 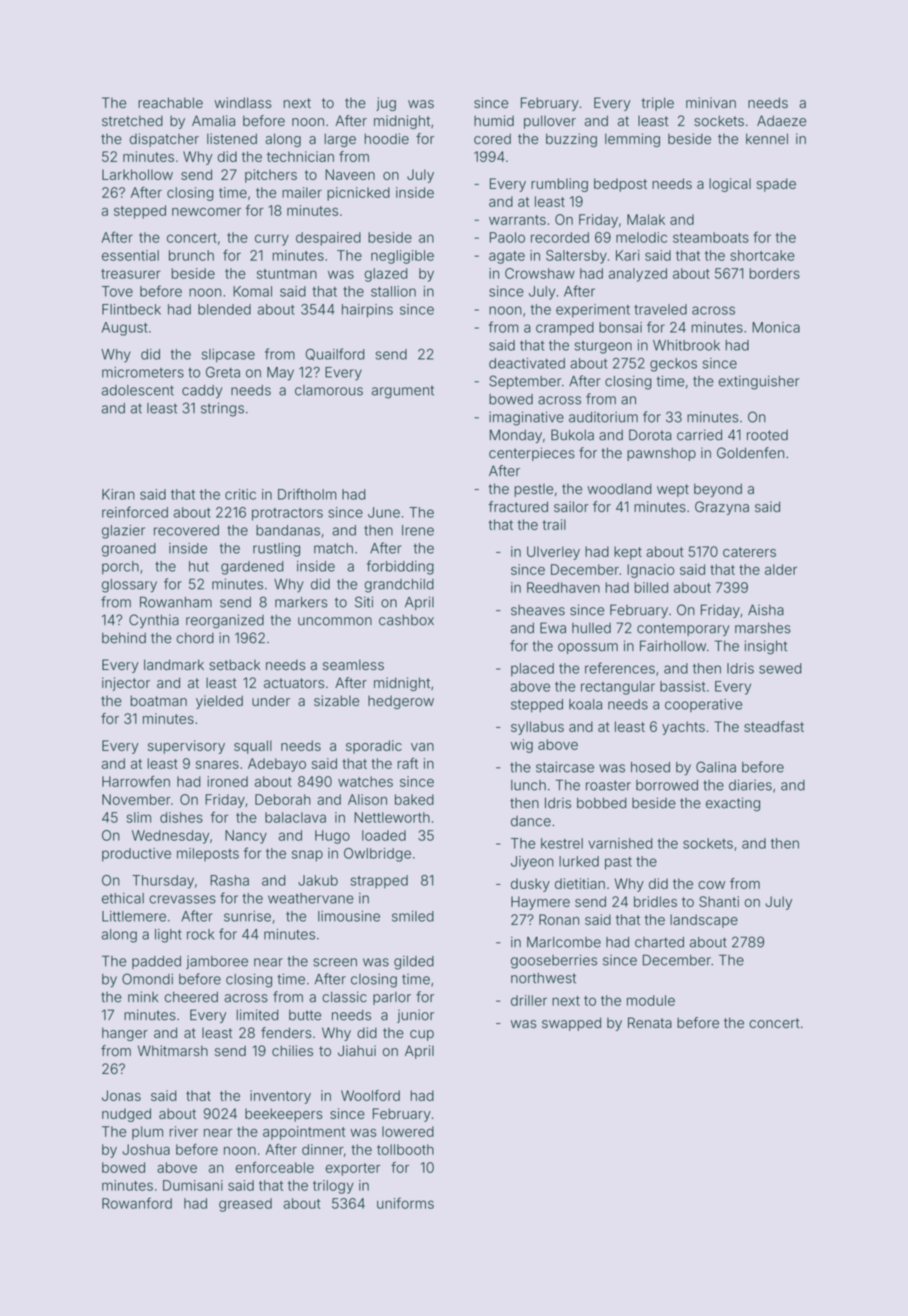 What do you see at coordinates (530, 885) in the screenshot?
I see `dusky` at bounding box center [530, 885].
